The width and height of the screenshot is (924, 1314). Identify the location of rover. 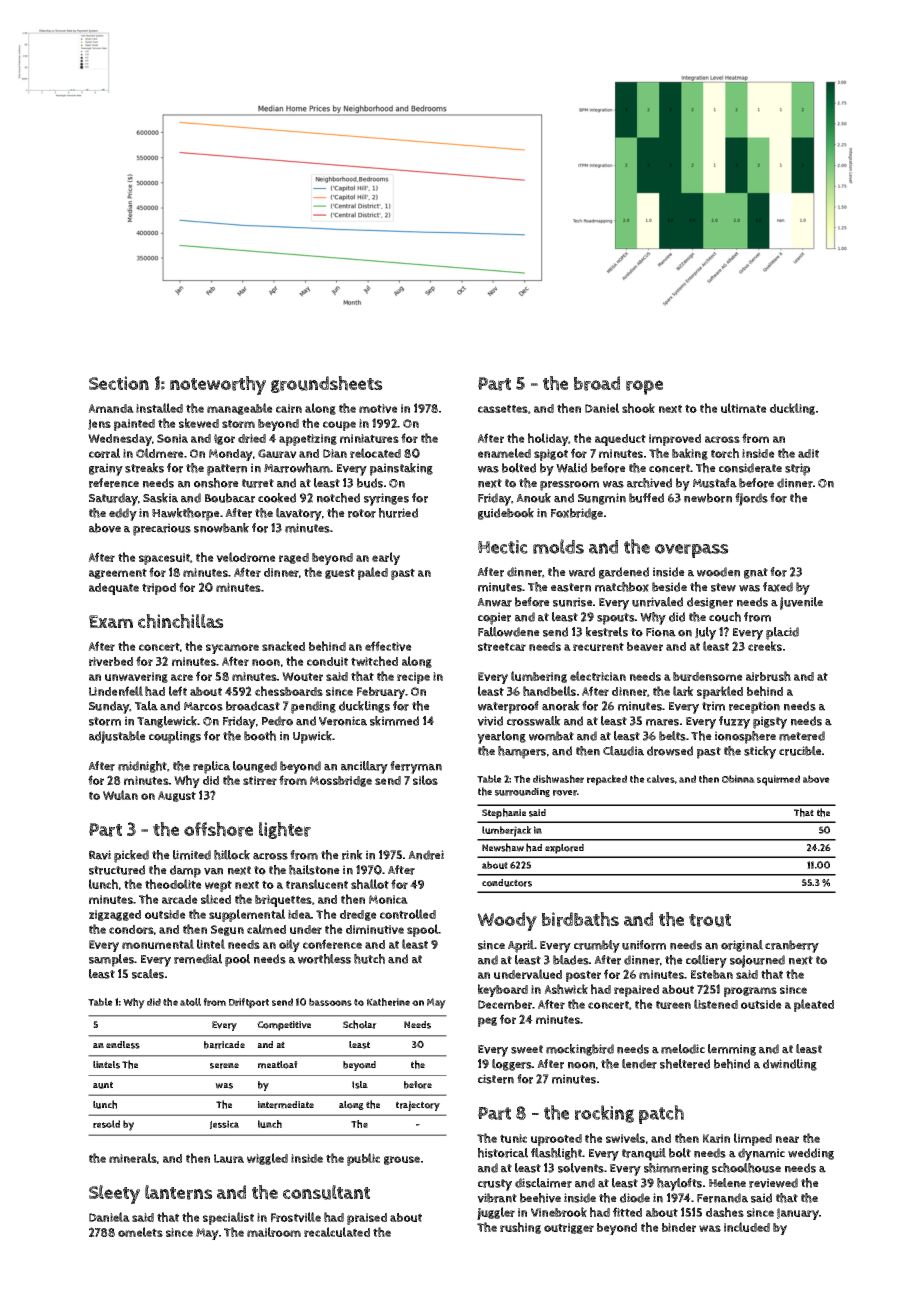
(565, 793).
